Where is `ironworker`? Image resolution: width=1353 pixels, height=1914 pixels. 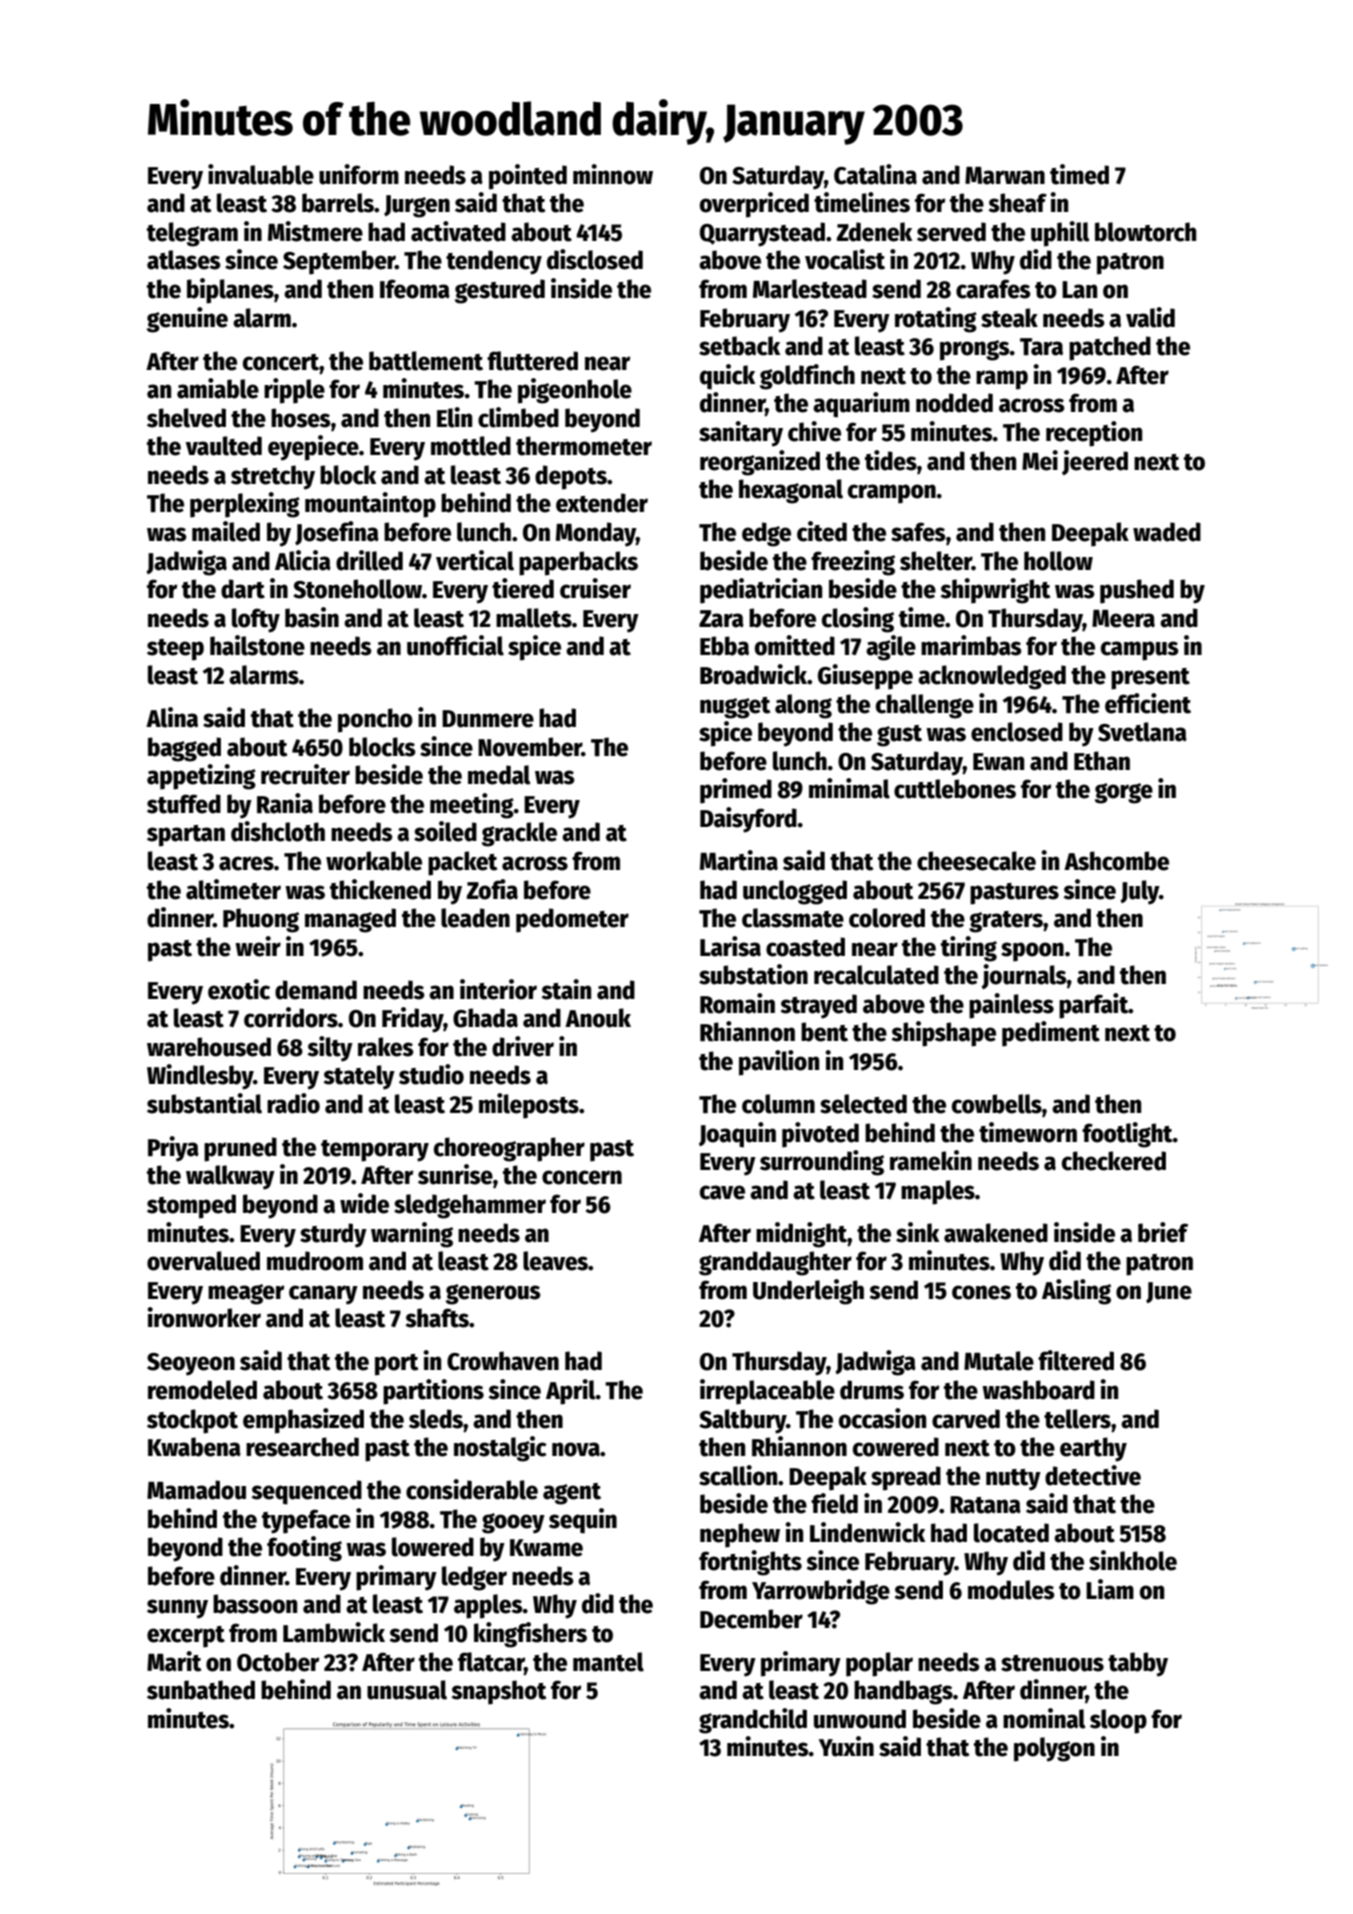 ironworker is located at coordinates (204, 1317).
